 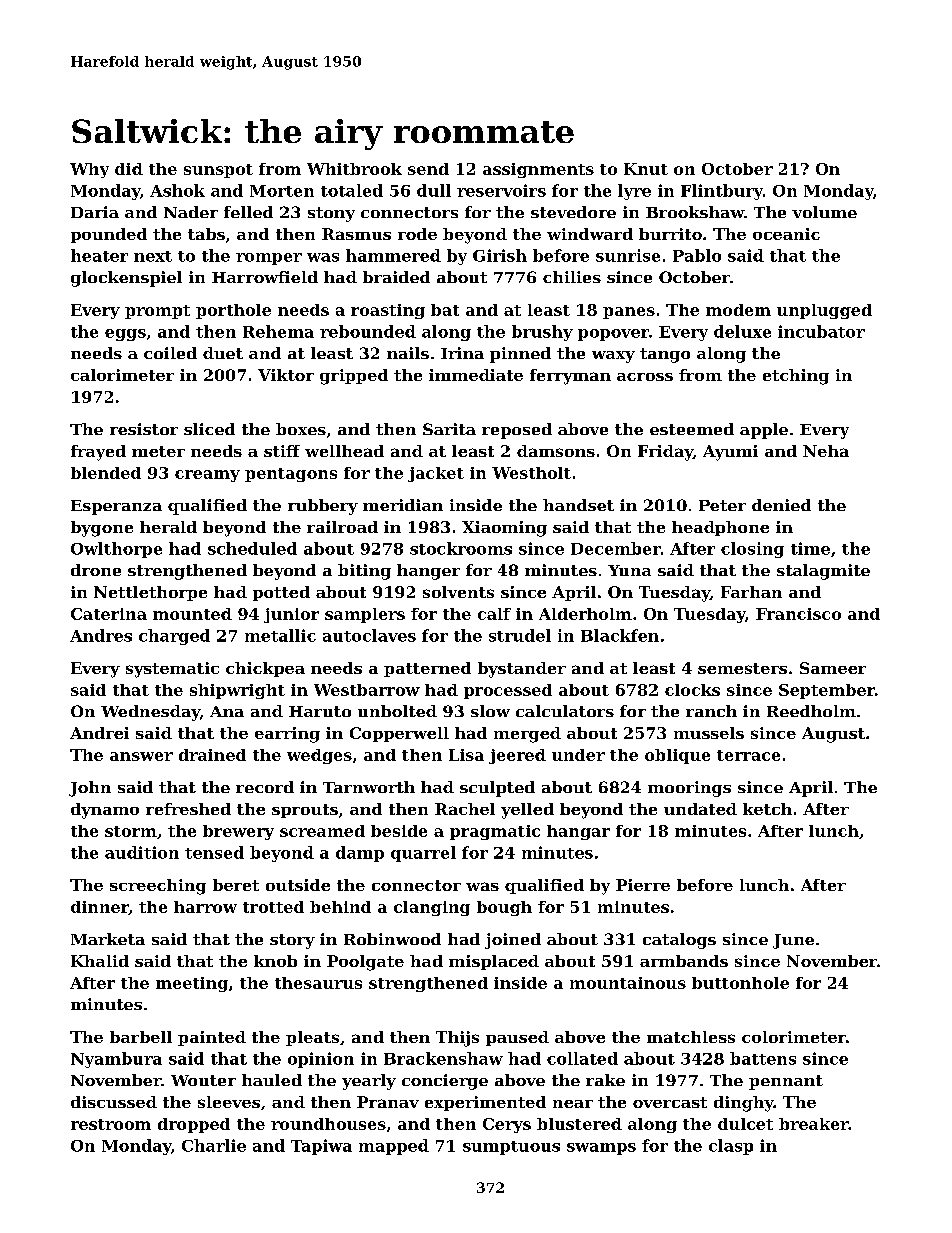 I want to click on damp, so click(x=360, y=854).
